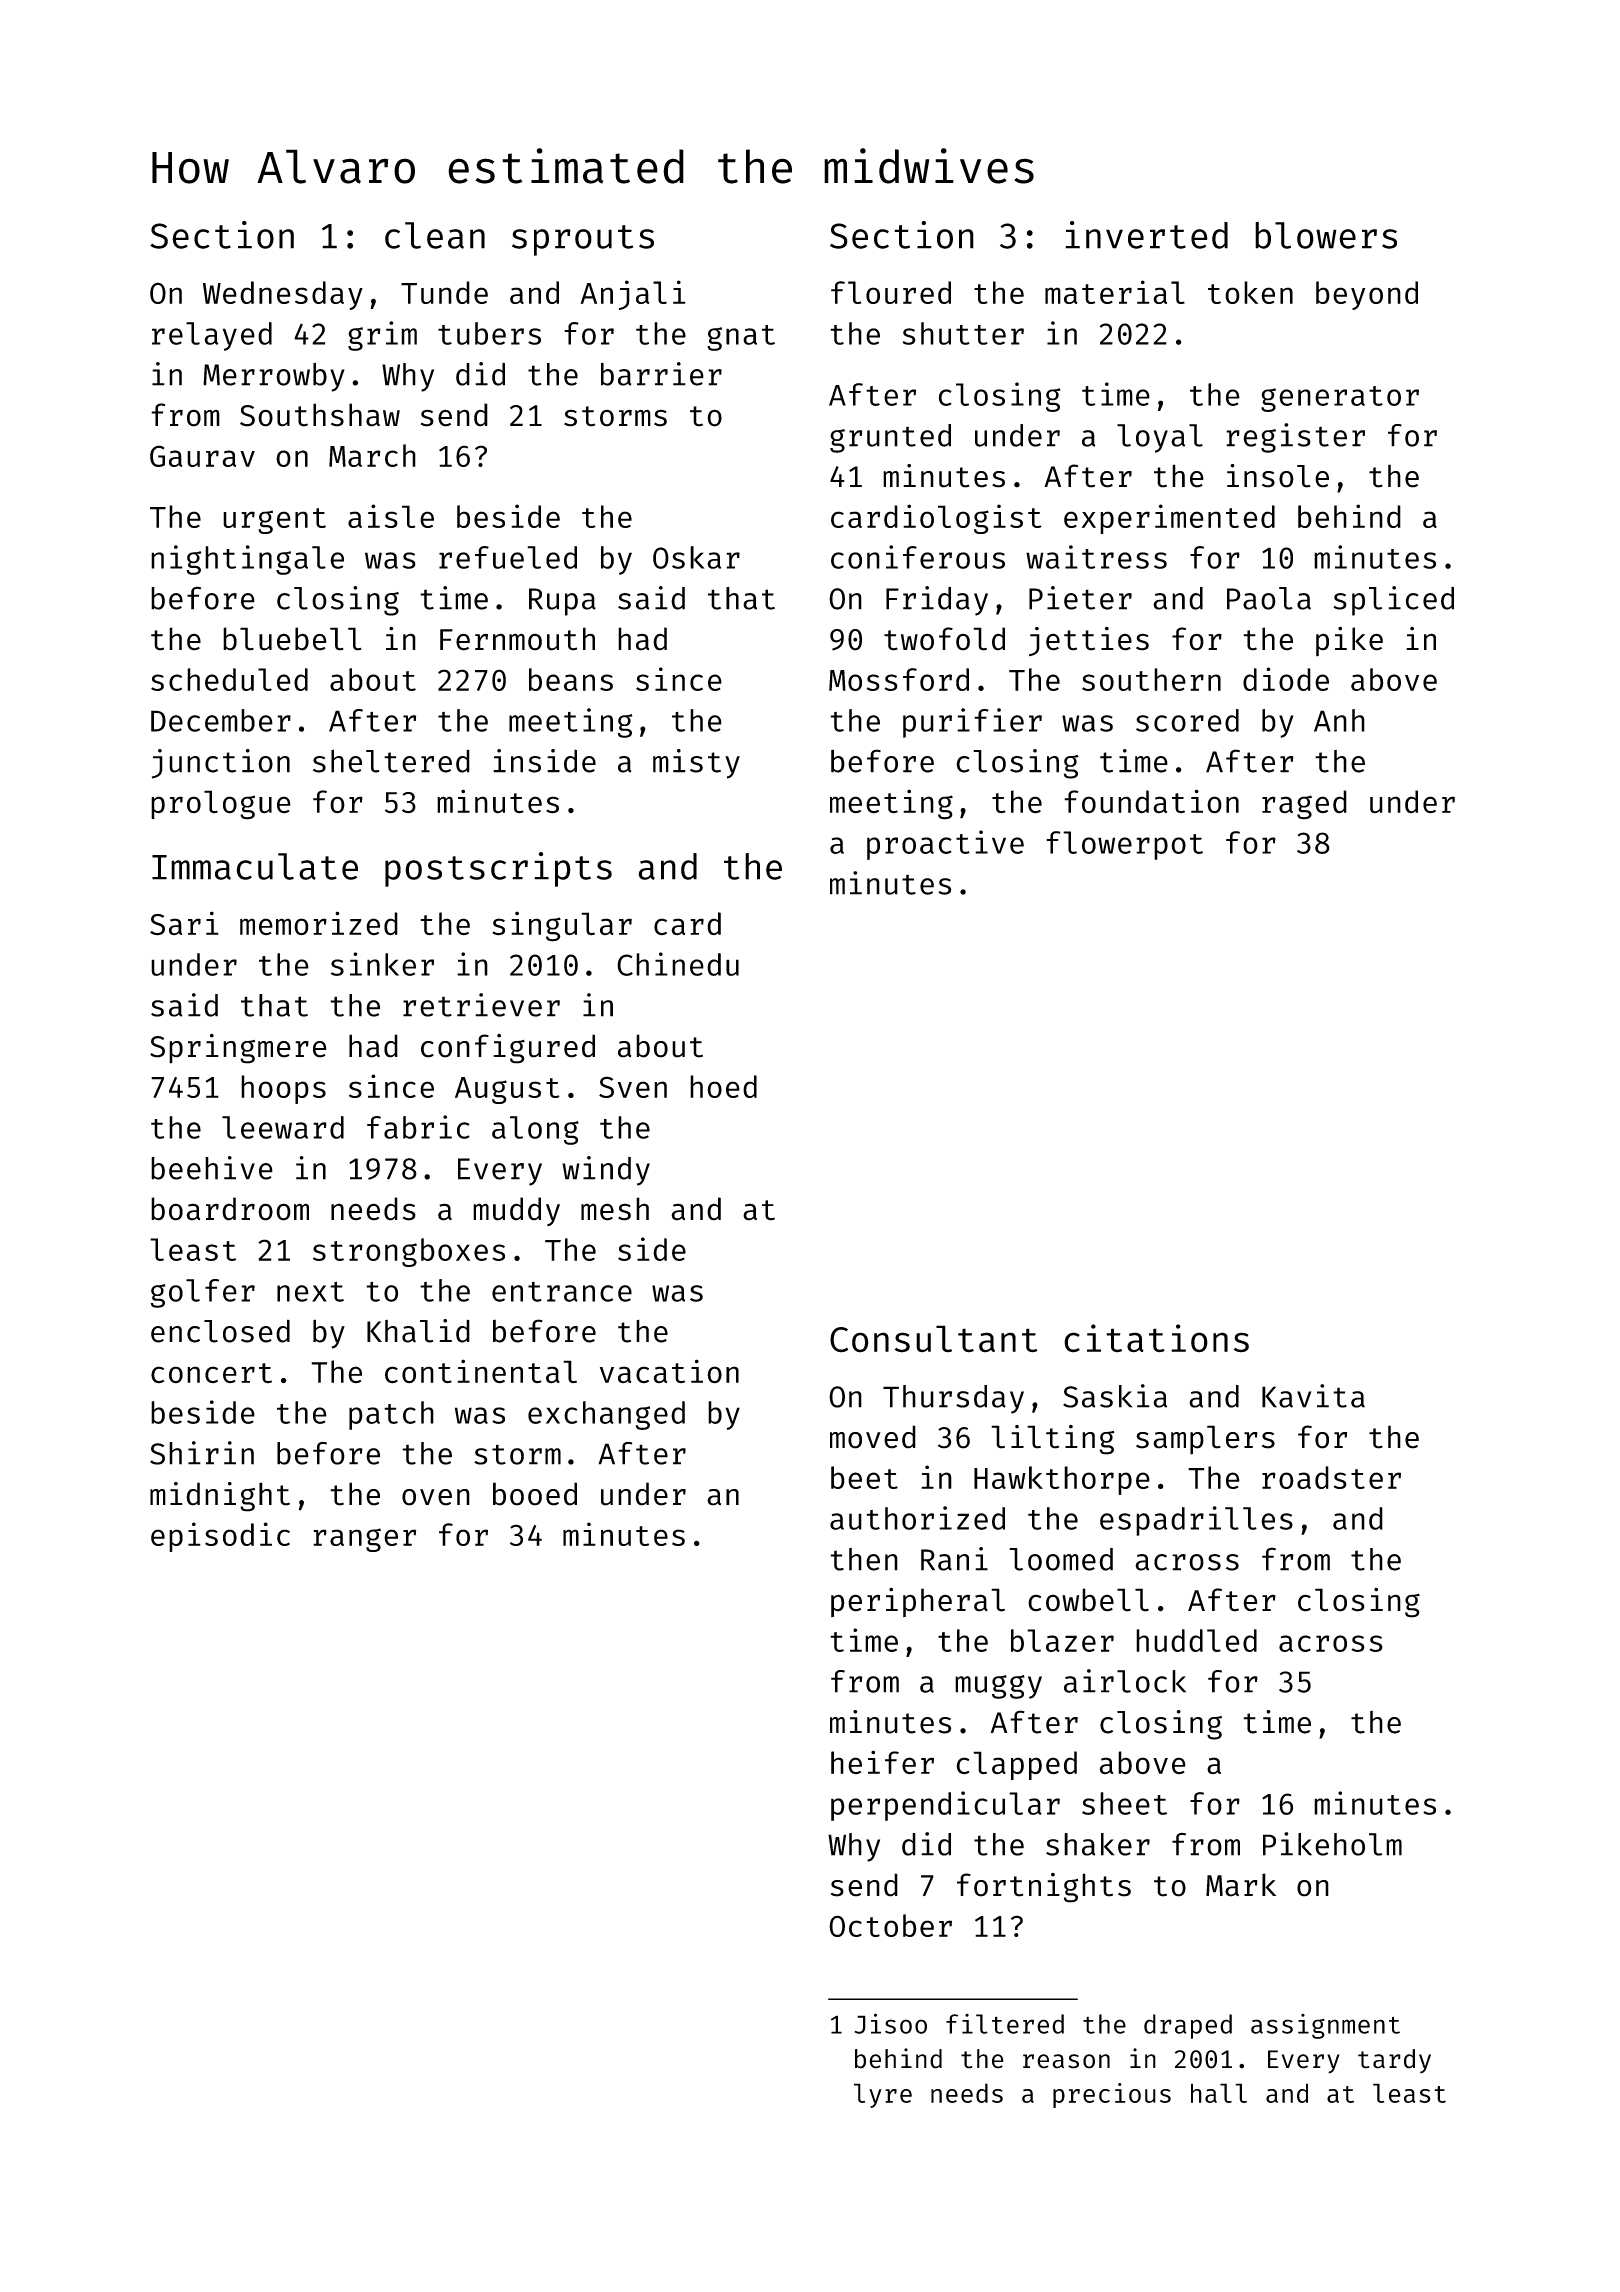  I want to click on bluebell, so click(292, 639).
